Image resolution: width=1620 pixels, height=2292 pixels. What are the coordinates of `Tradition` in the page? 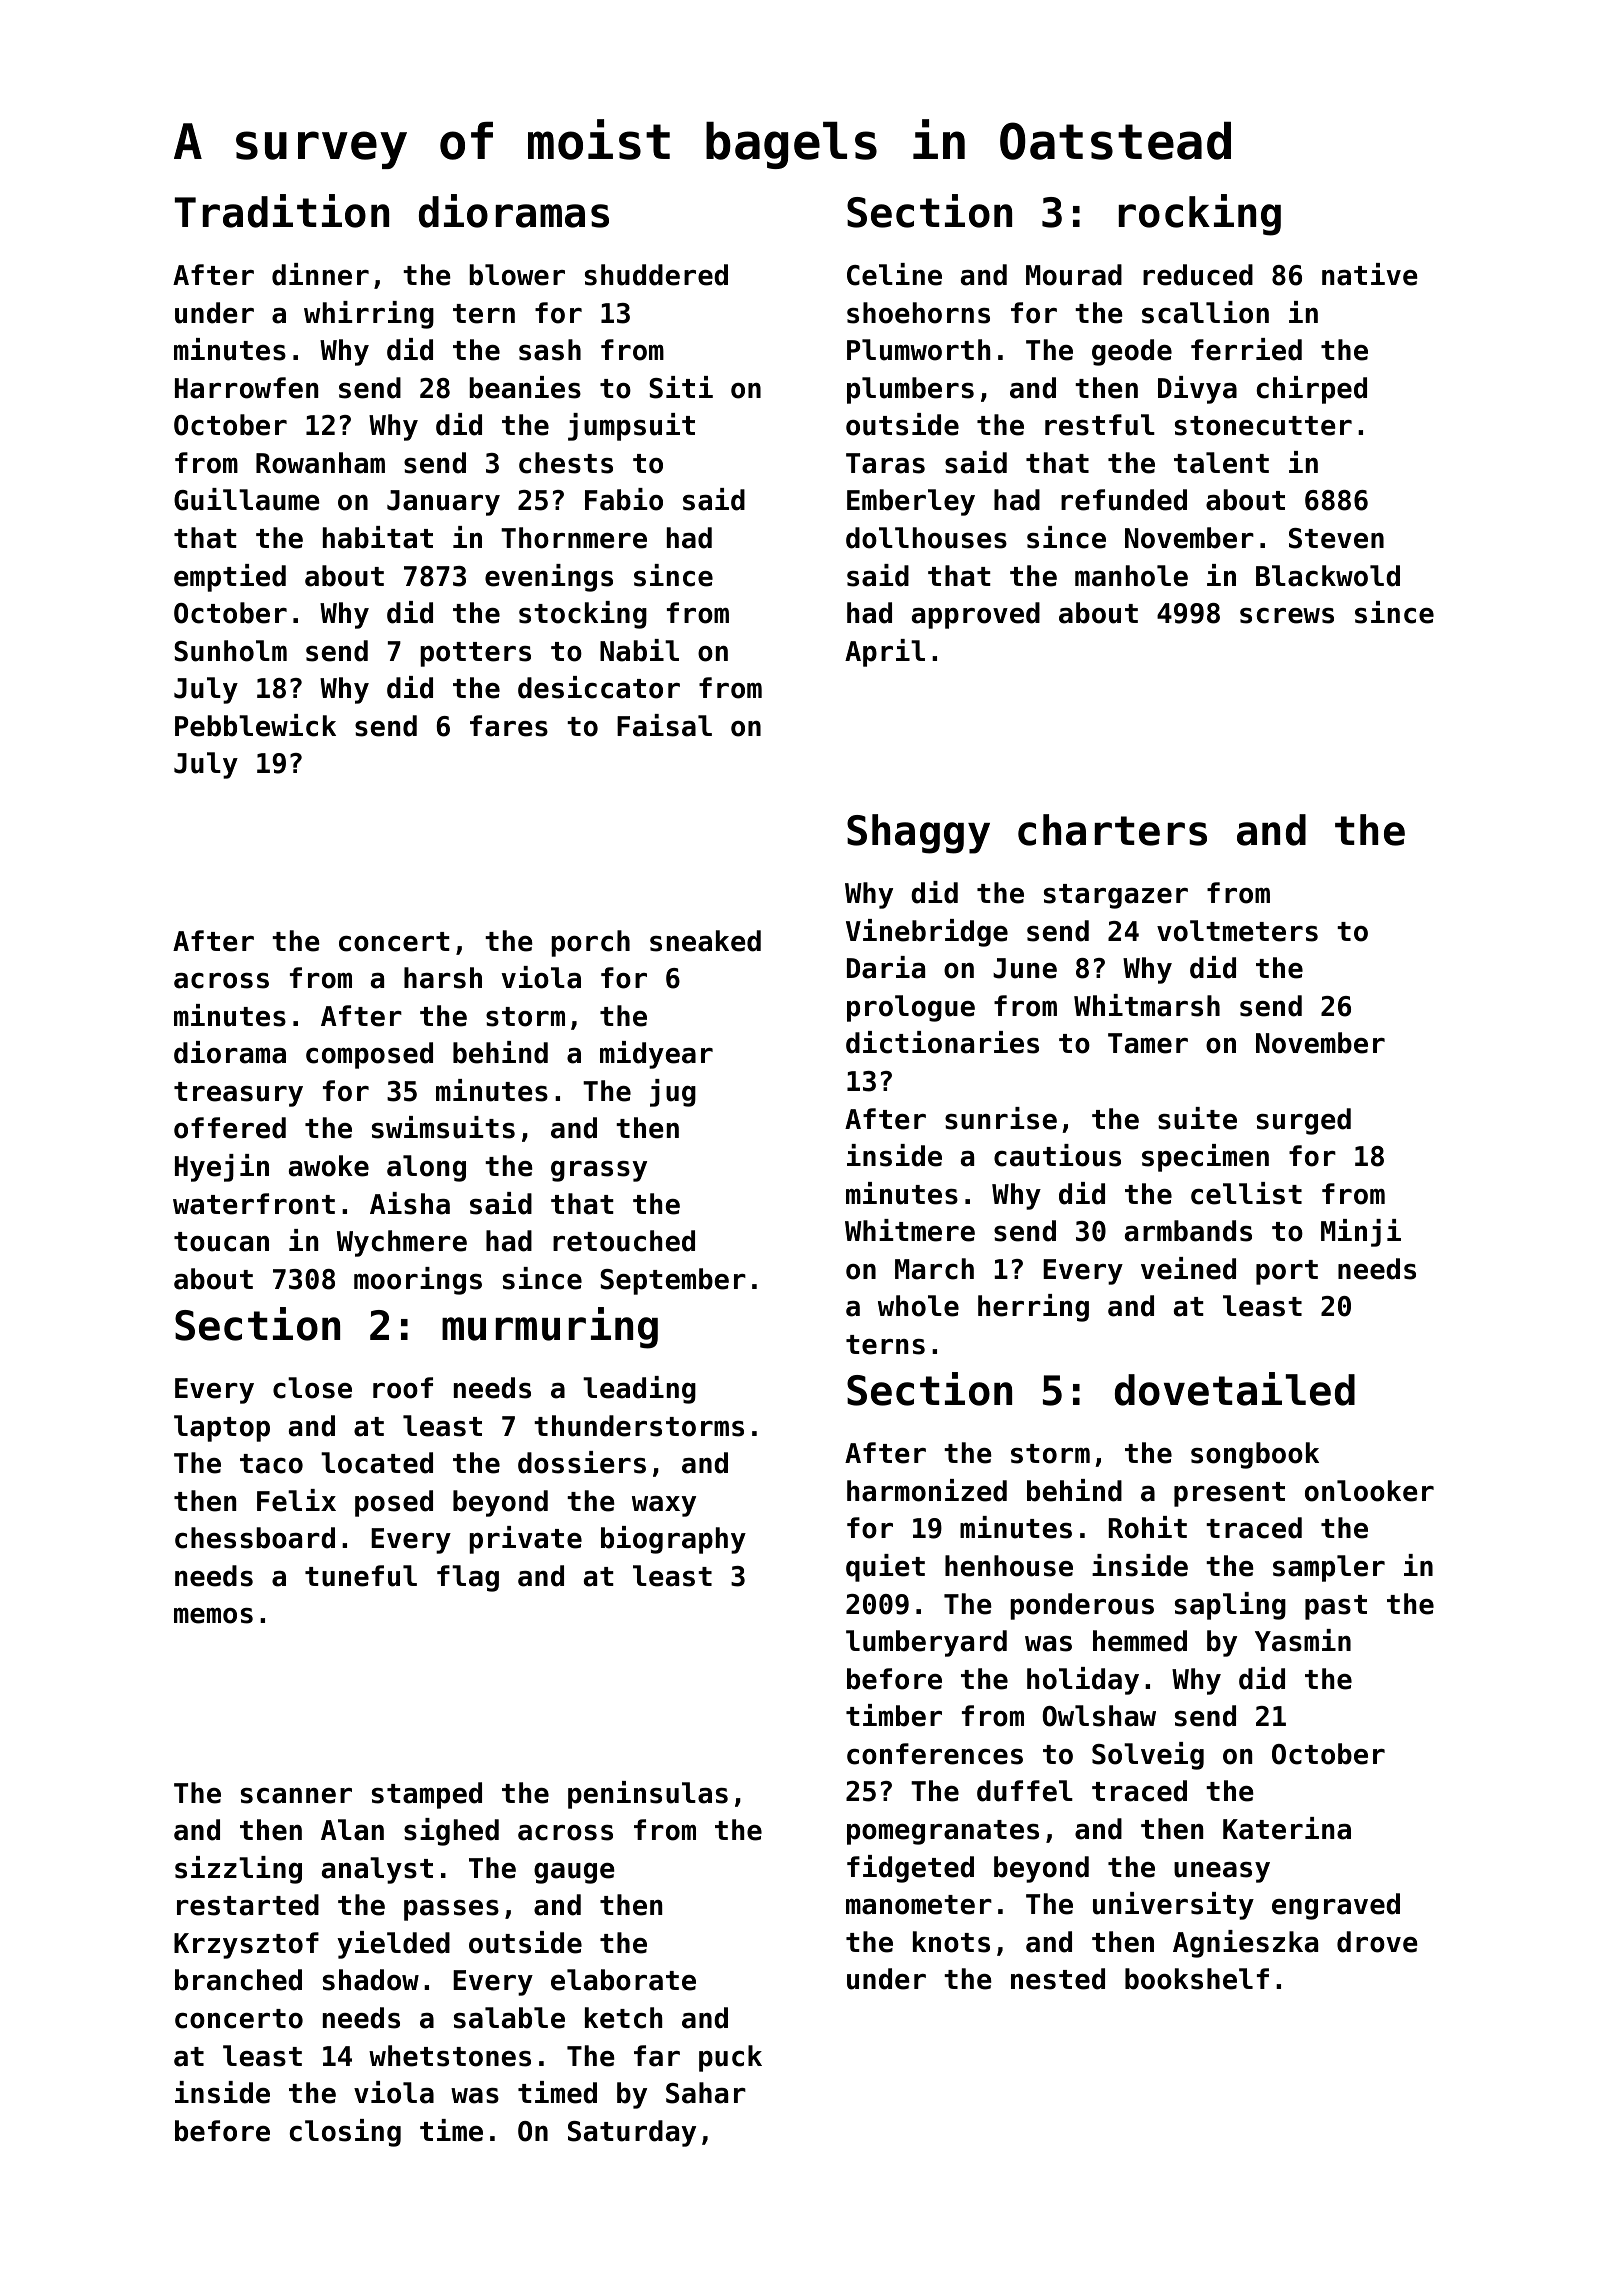 It's located at (282, 211).
